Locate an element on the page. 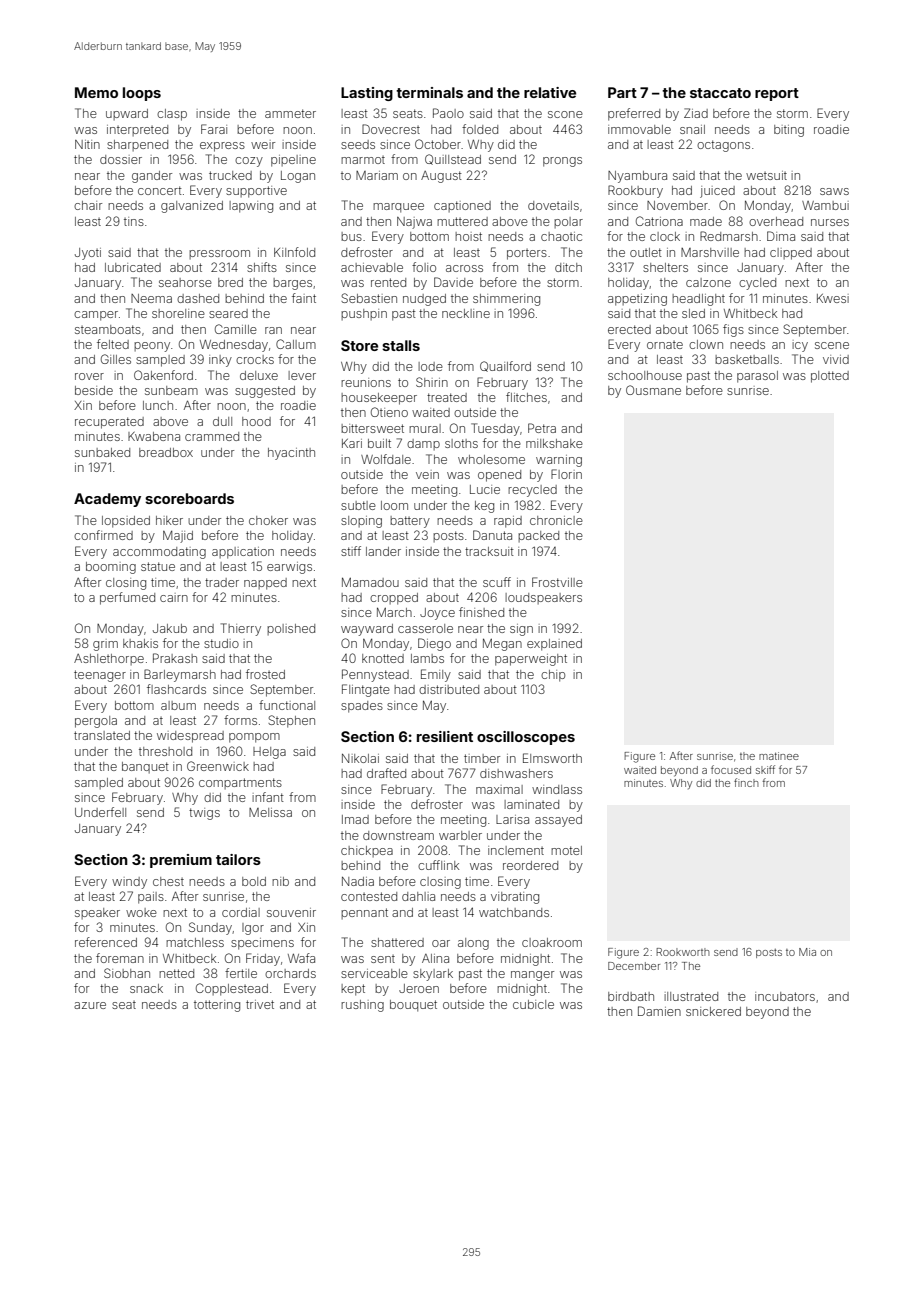  dahlia is located at coordinates (418, 896).
